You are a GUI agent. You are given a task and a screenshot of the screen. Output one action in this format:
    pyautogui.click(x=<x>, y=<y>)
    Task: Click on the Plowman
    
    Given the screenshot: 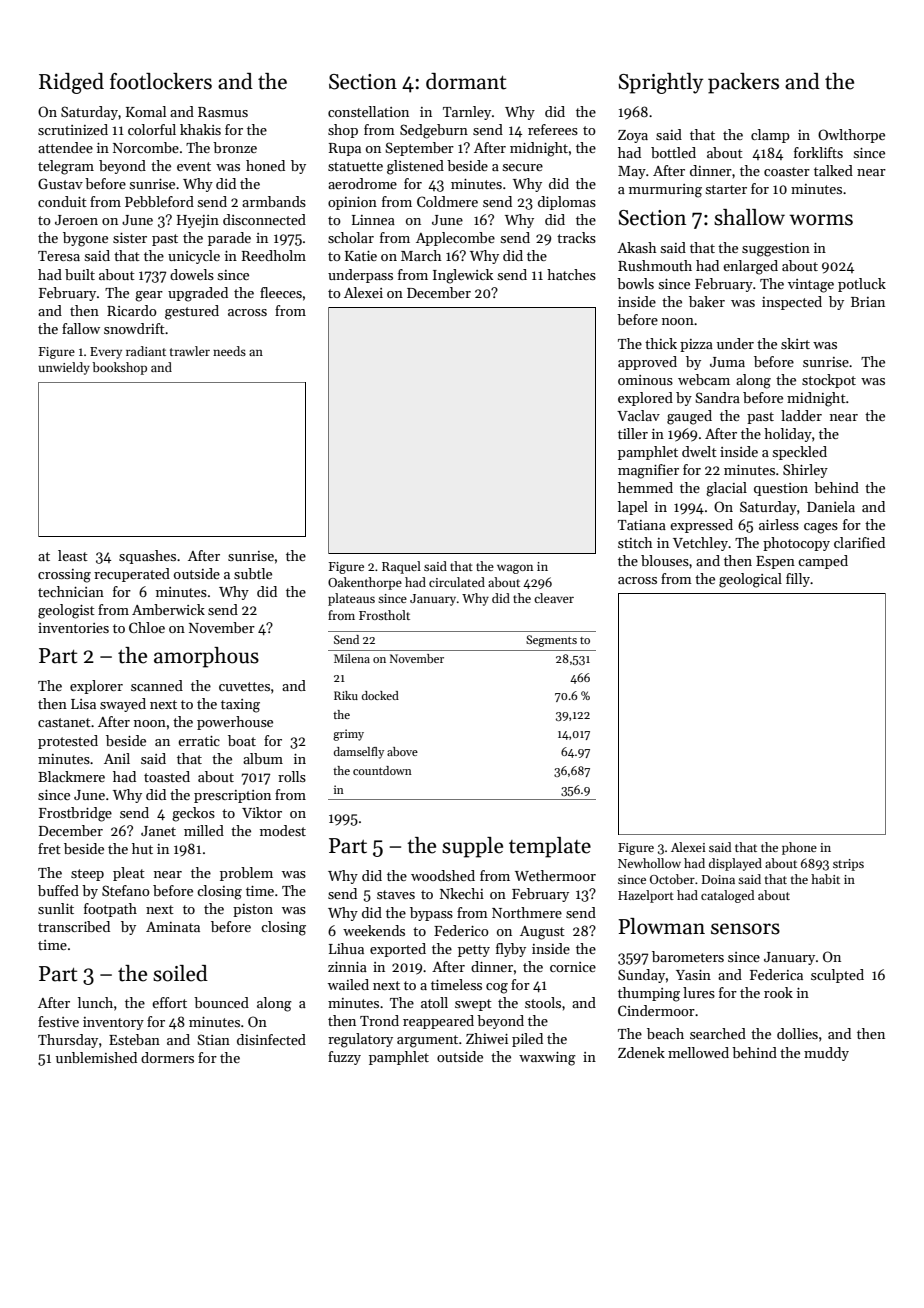 What is the action you would take?
    pyautogui.click(x=661, y=926)
